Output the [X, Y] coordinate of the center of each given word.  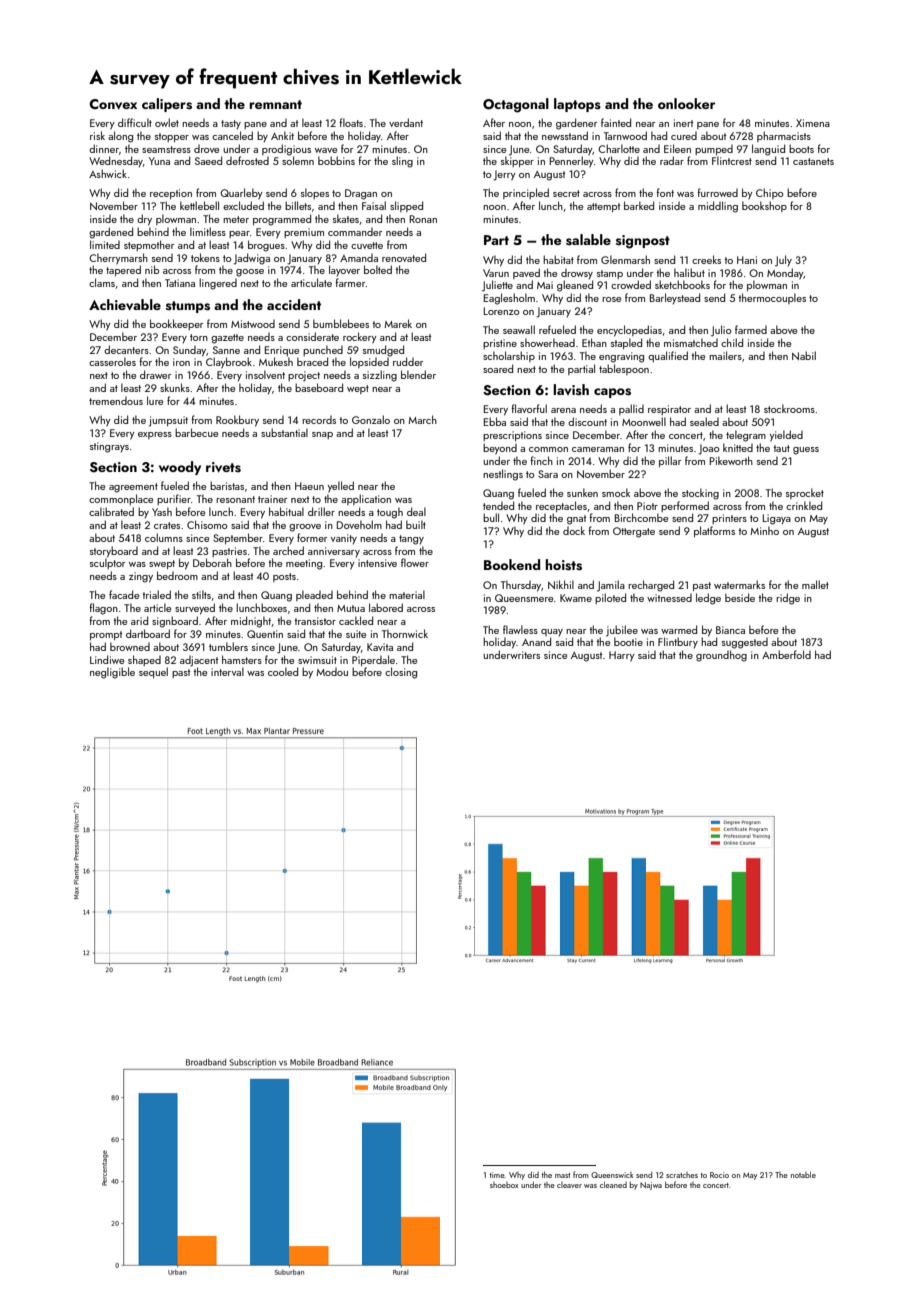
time [497, 1175]
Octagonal [516, 105]
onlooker [686, 103]
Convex [113, 104]
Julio [721, 331]
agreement [133, 488]
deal [416, 511]
